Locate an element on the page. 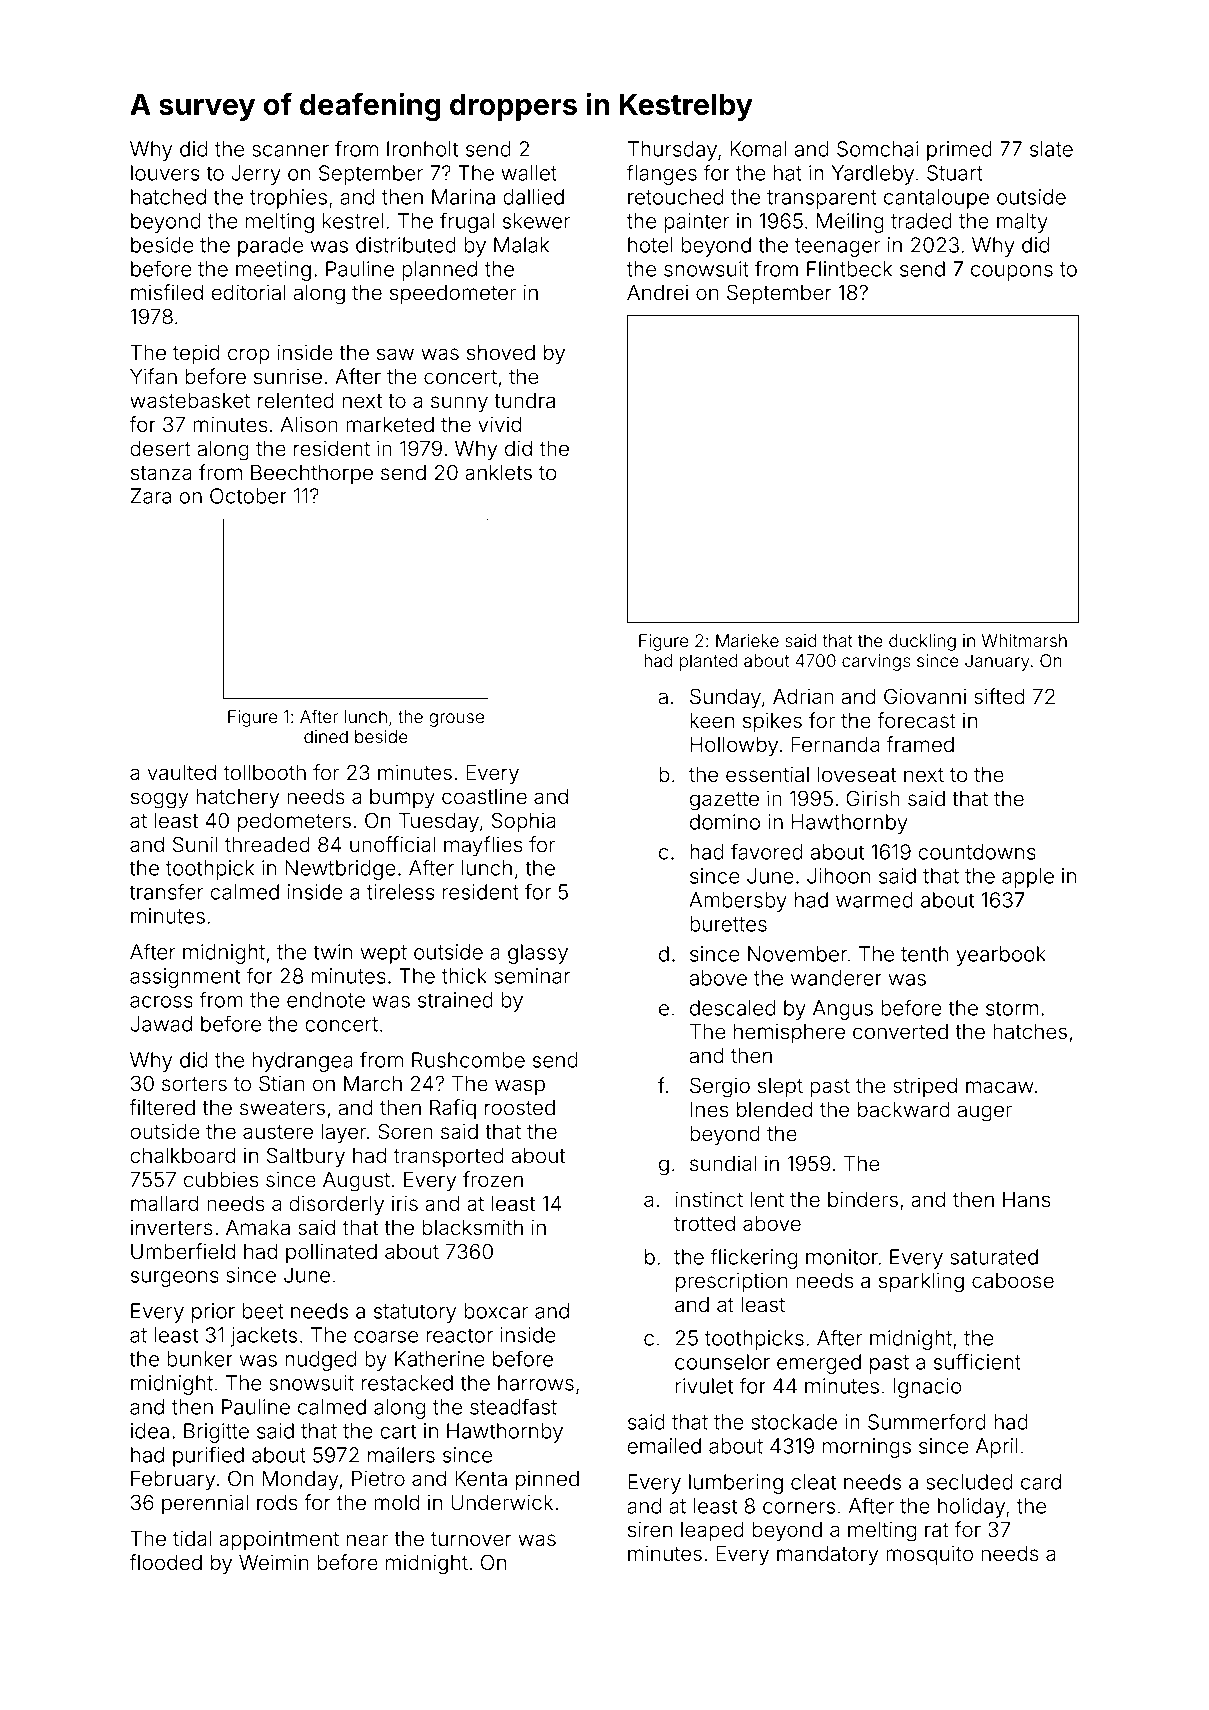 This page has width=1209, height=1710. sorters is located at coordinates (194, 1084).
